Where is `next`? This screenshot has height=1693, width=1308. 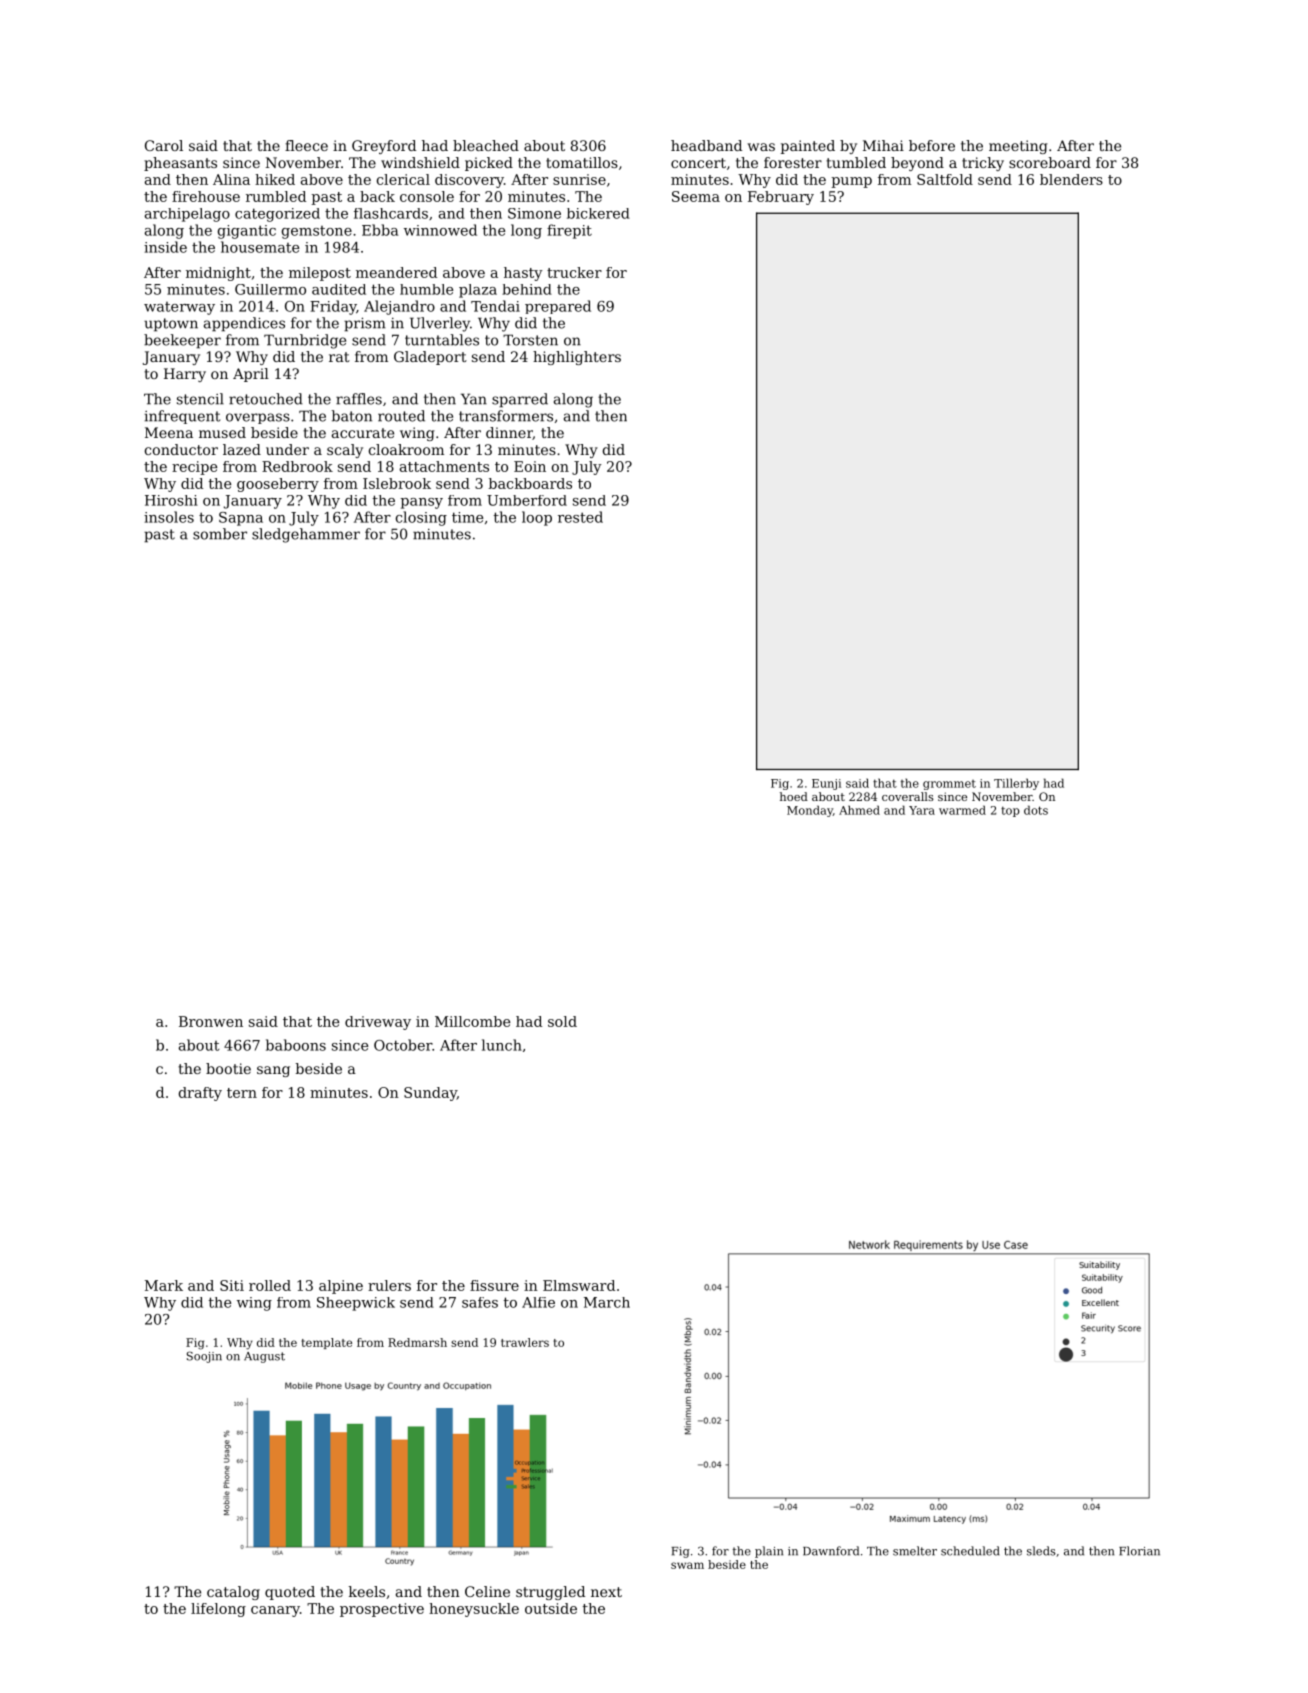 next is located at coordinates (606, 1592).
